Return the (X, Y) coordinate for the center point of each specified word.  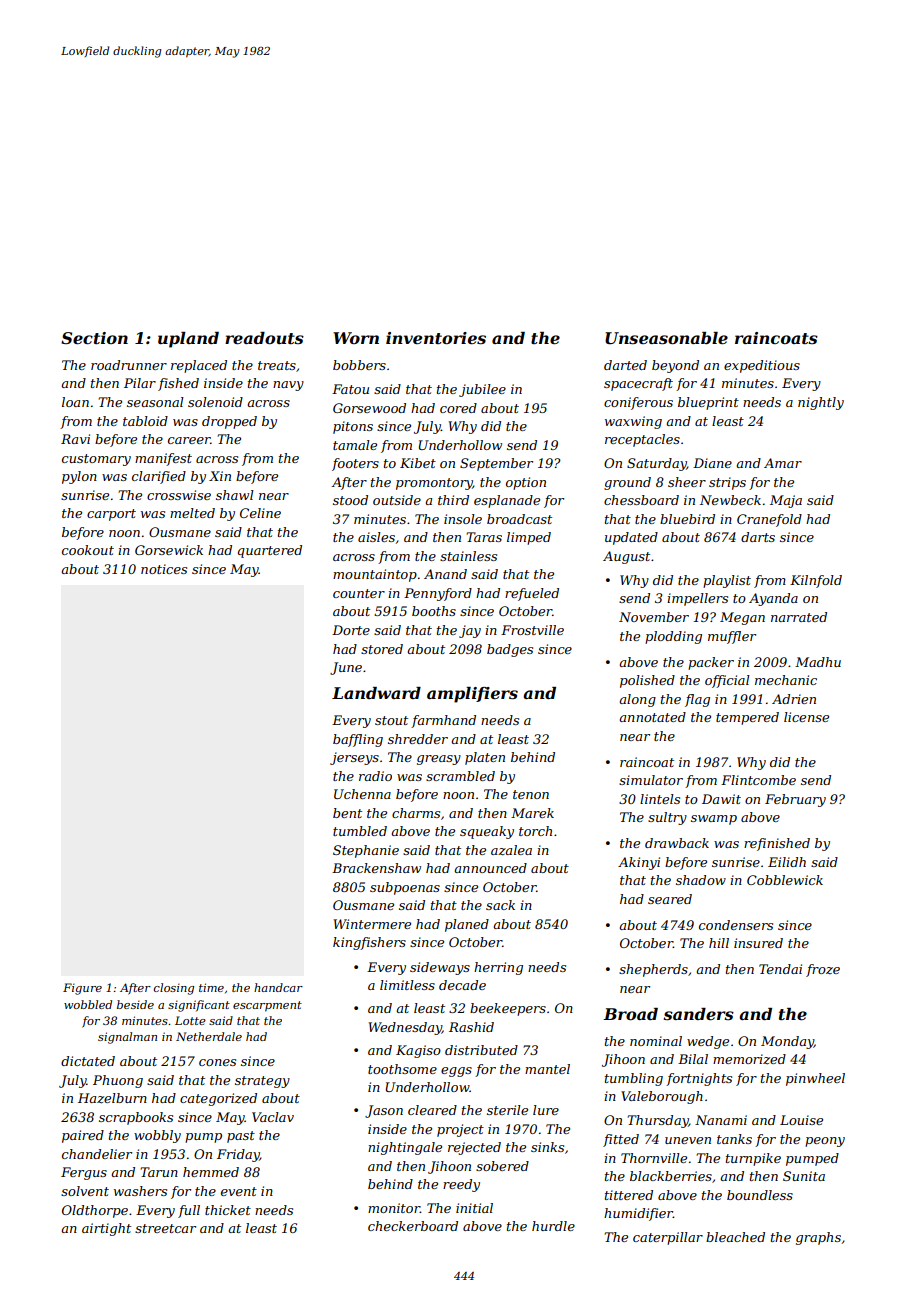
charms (416, 813)
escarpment (267, 1006)
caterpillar (668, 1238)
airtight (106, 1229)
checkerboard (413, 1226)
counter (359, 593)
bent (347, 813)
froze (823, 970)
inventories (436, 338)
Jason (384, 1111)
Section (94, 338)
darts (758, 537)
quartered (270, 551)
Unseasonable (666, 338)
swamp (714, 820)
